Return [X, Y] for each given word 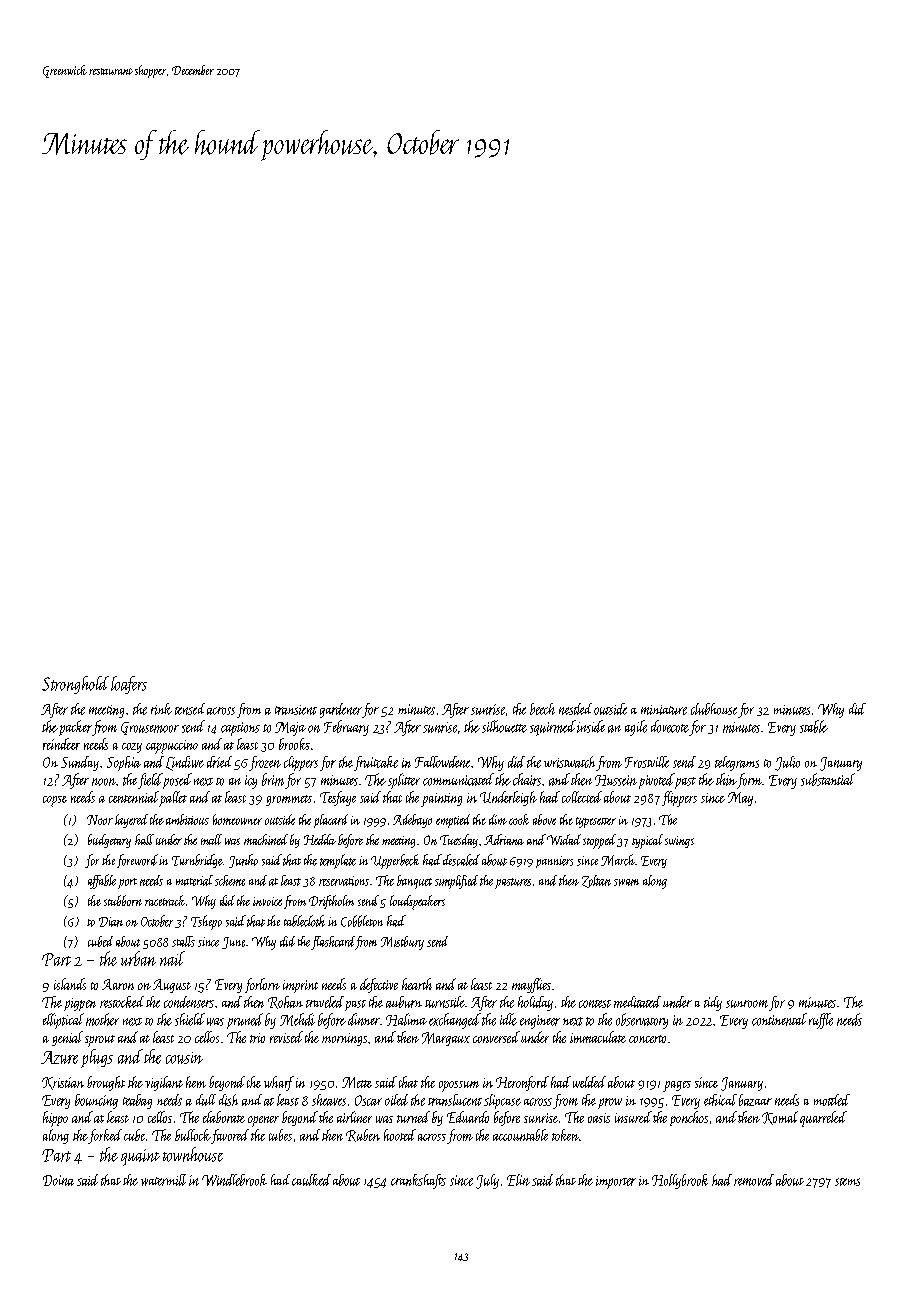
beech [542, 709]
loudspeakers [417, 902]
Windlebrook [234, 1180]
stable [814, 726]
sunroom [747, 1004]
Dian [111, 922]
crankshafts [418, 1181]
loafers [129, 685]
